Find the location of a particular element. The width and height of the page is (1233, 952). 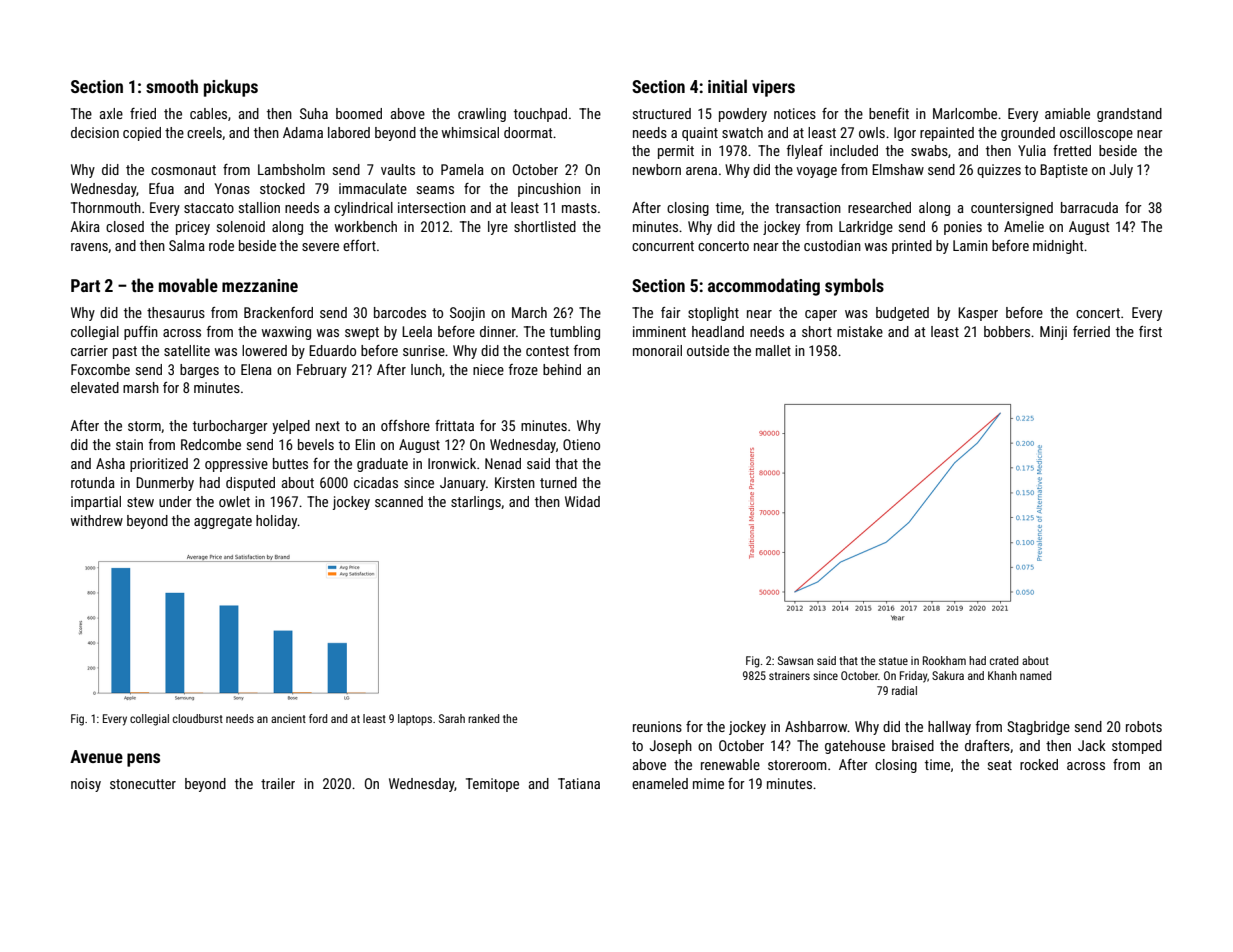

first is located at coordinates (1150, 331).
